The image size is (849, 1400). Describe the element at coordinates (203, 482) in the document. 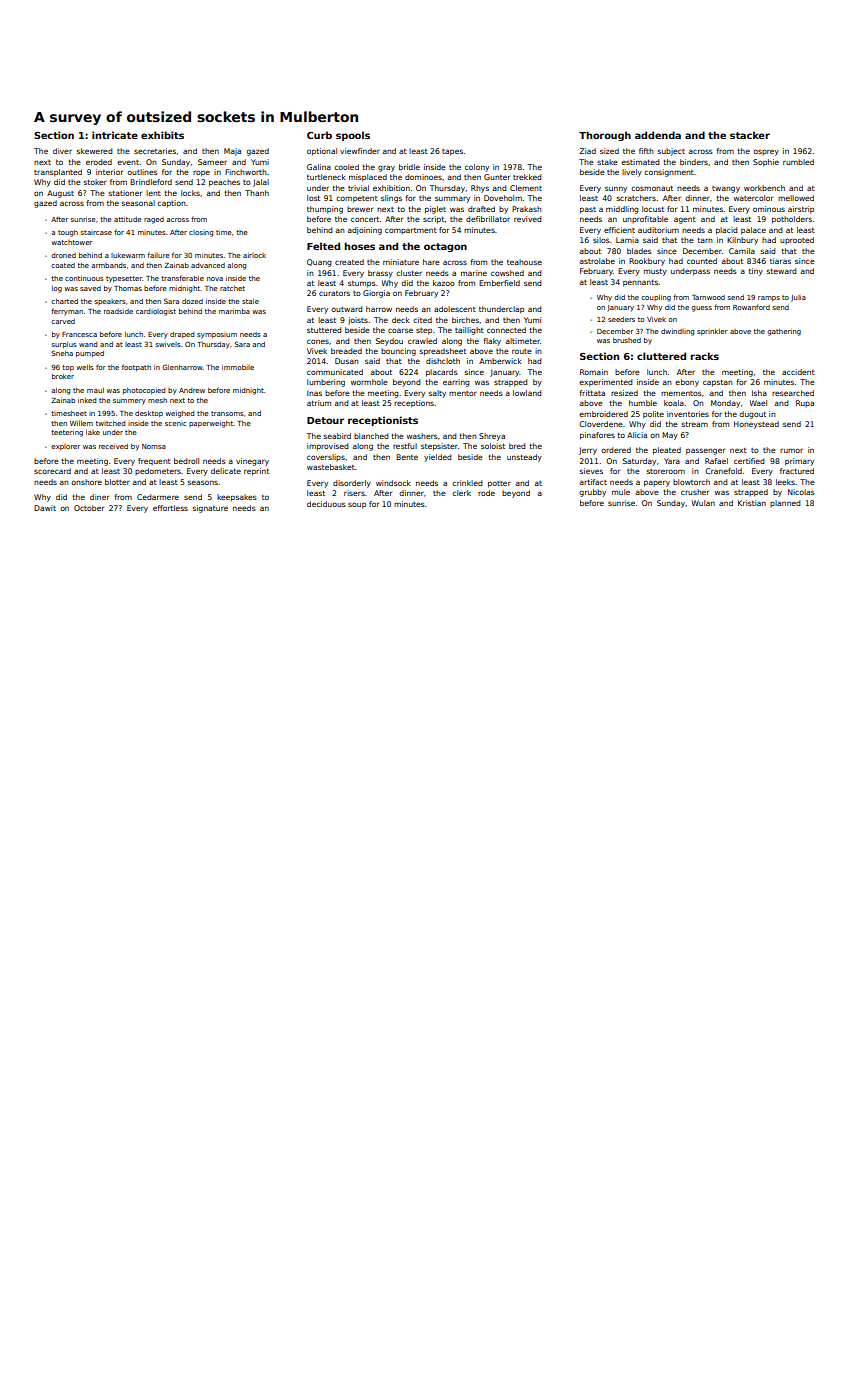

I see `seasons` at that location.
